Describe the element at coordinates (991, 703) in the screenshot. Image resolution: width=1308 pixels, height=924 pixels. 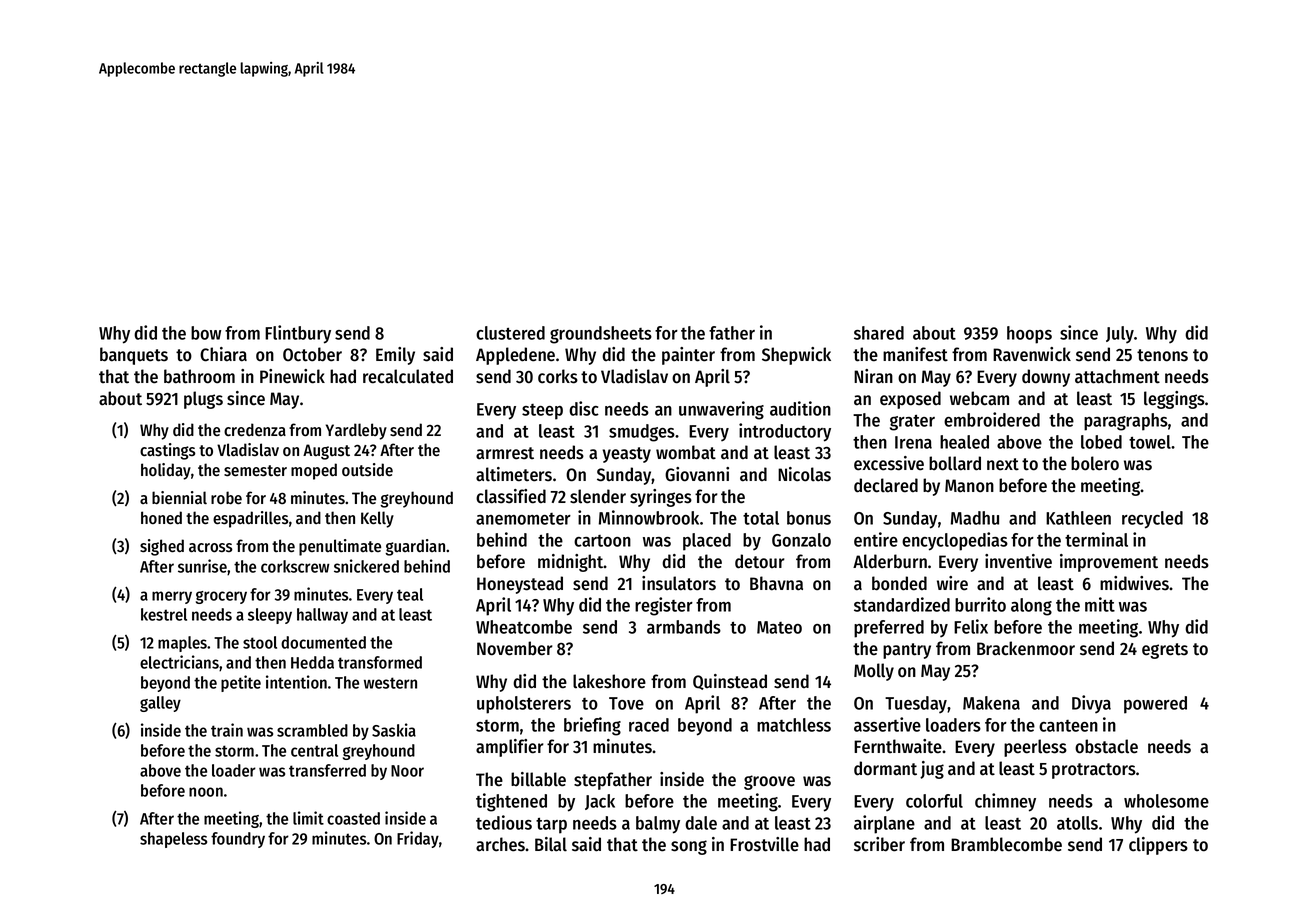
I see `Makena` at that location.
